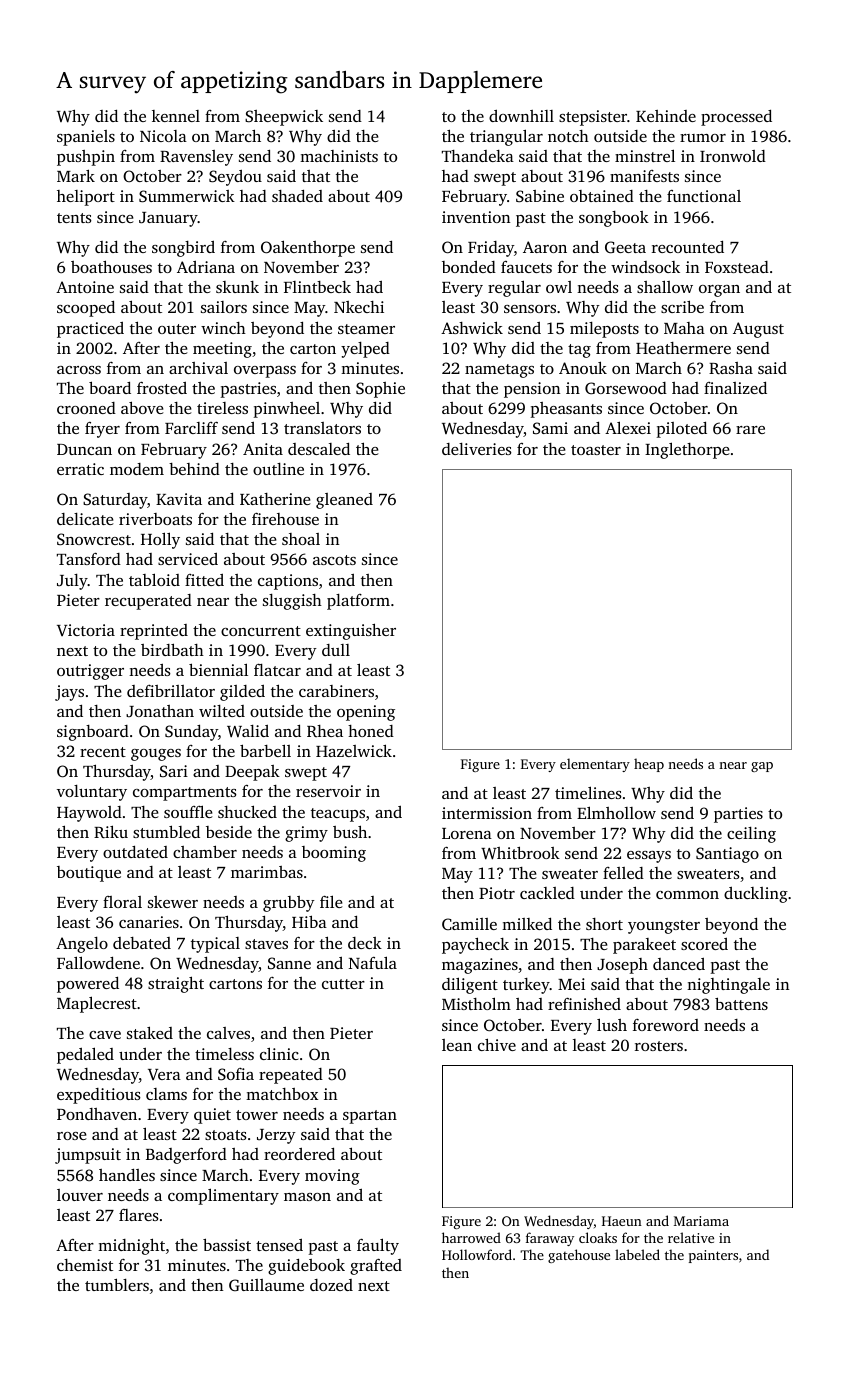 The height and width of the page is (1400, 849). I want to click on toaster, so click(596, 450).
